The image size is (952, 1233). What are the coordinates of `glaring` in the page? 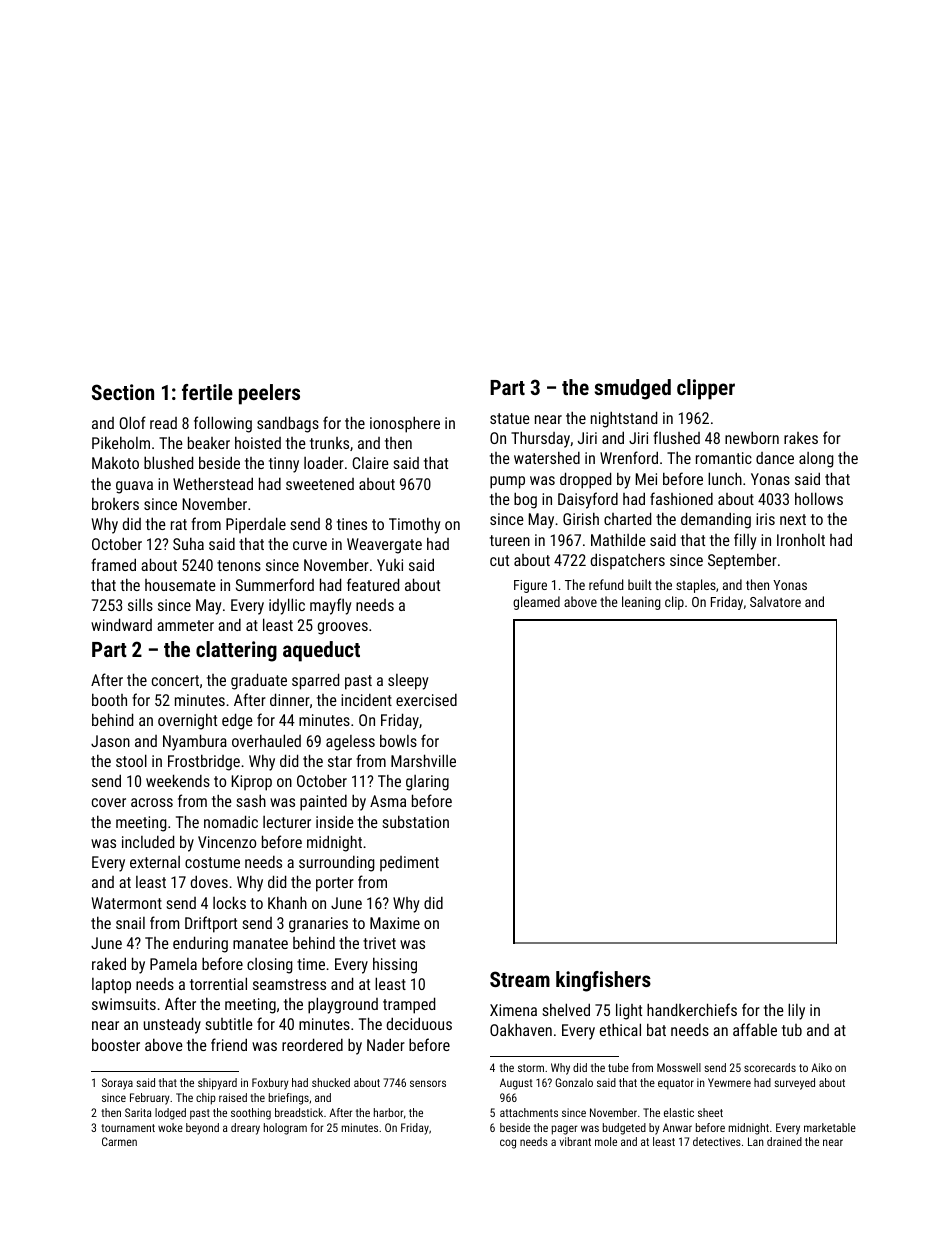 It's located at (427, 783).
